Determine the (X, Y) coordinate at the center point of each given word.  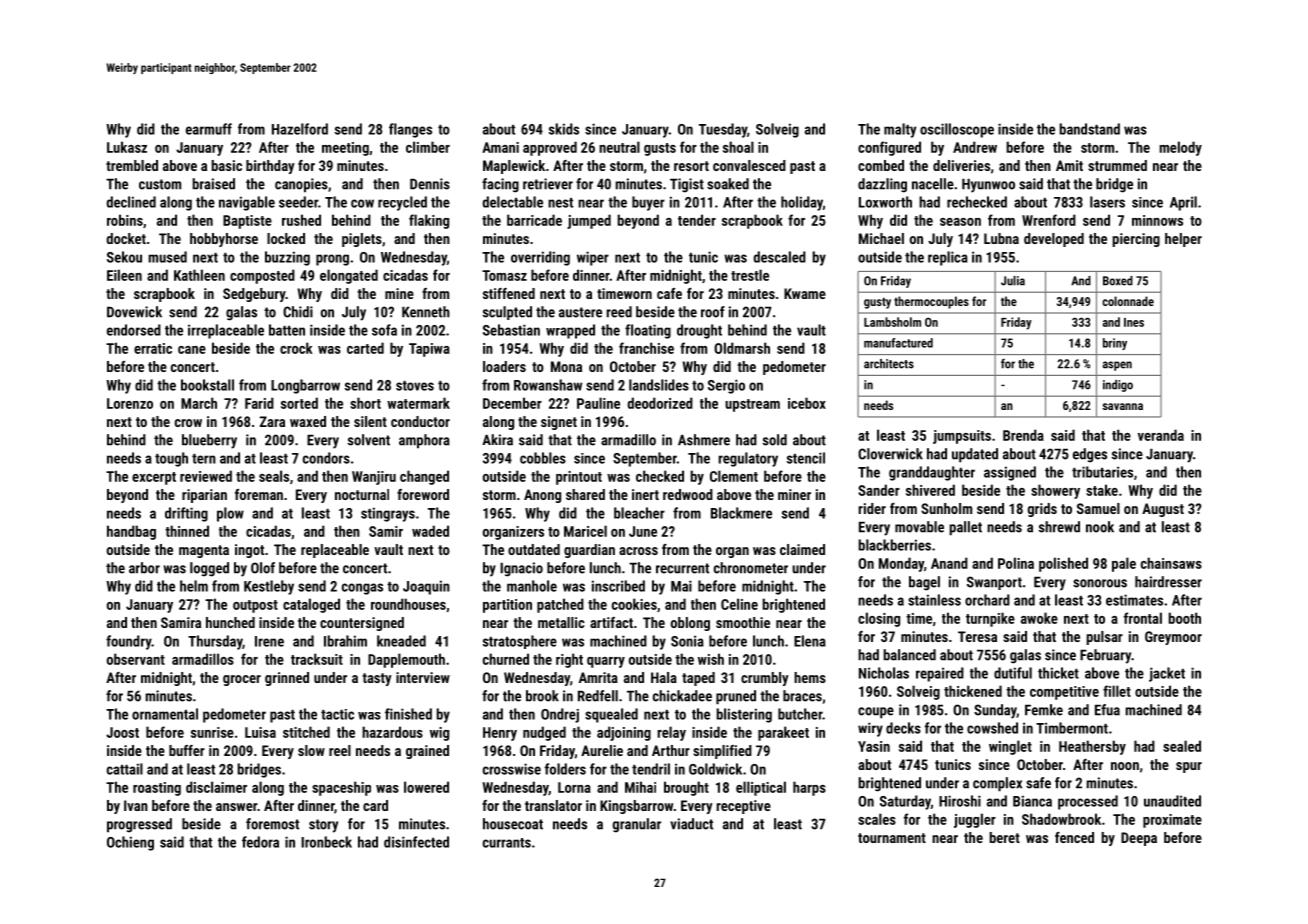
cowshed (992, 728)
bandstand (1089, 129)
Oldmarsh (742, 348)
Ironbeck (326, 842)
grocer (242, 680)
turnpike (990, 619)
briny (1115, 344)
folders (565, 769)
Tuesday (723, 130)
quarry (606, 662)
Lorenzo (130, 403)
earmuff (209, 129)
